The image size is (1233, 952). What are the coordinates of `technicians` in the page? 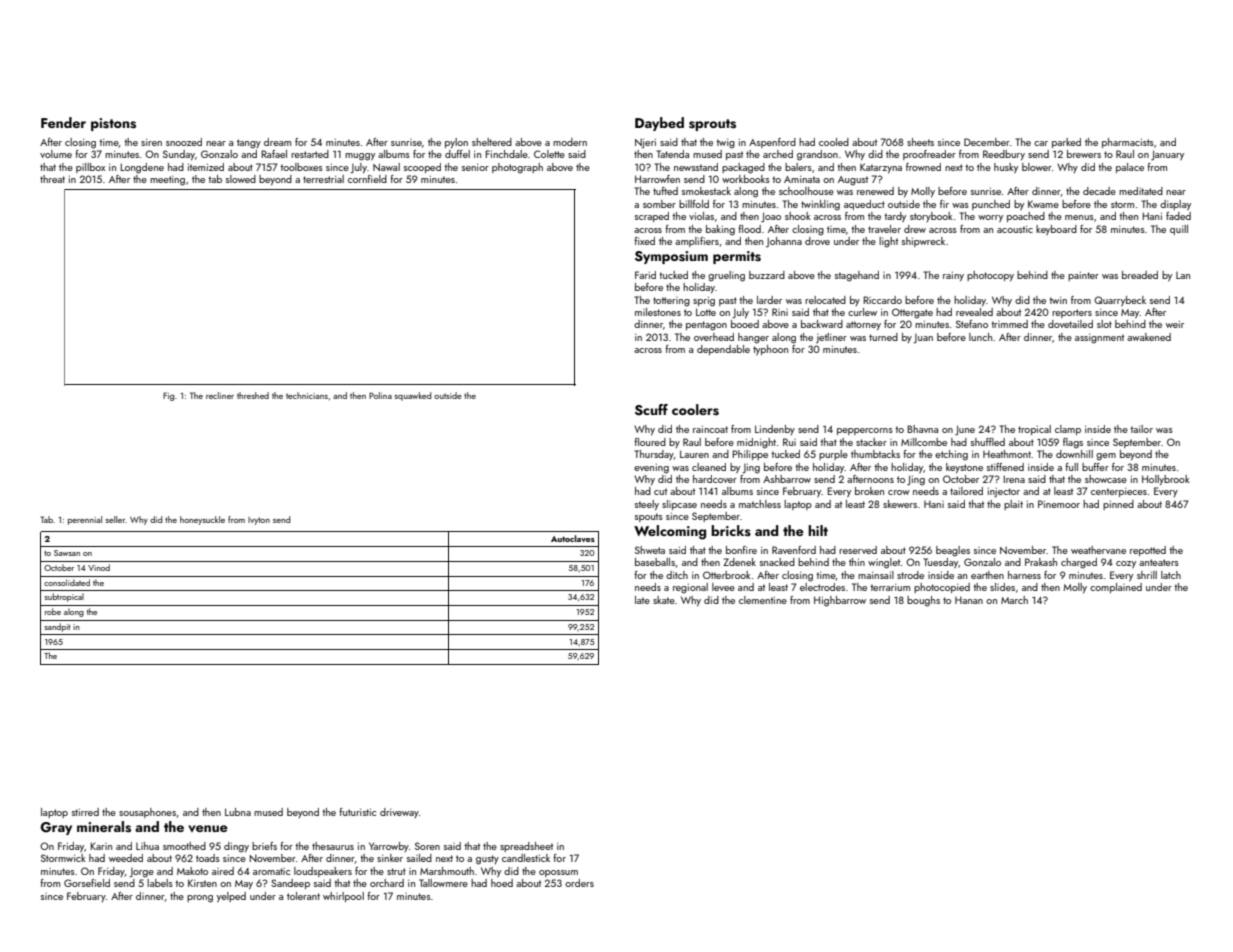 It's located at (307, 395).
